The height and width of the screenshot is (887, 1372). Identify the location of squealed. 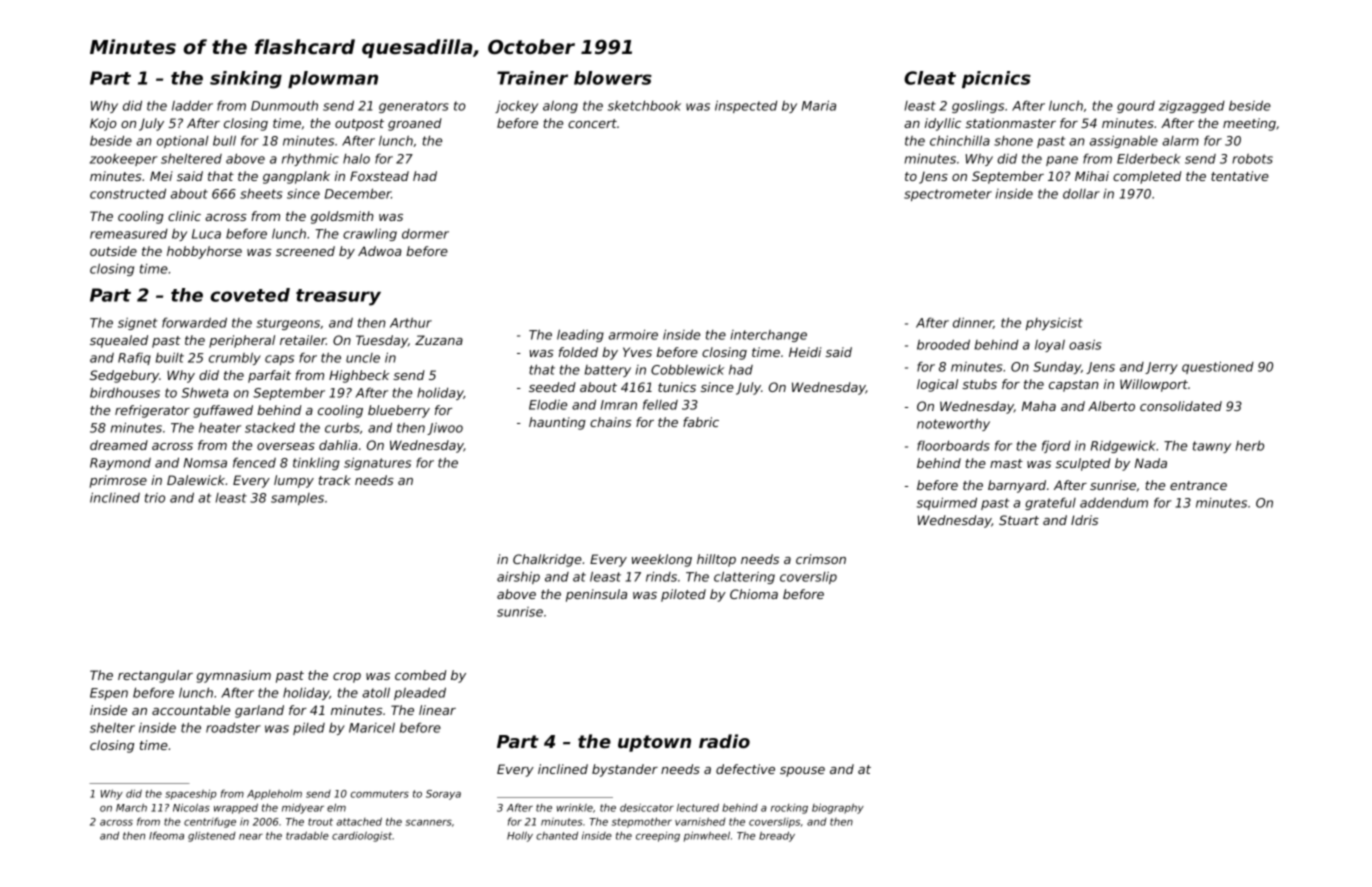
(119, 341).
